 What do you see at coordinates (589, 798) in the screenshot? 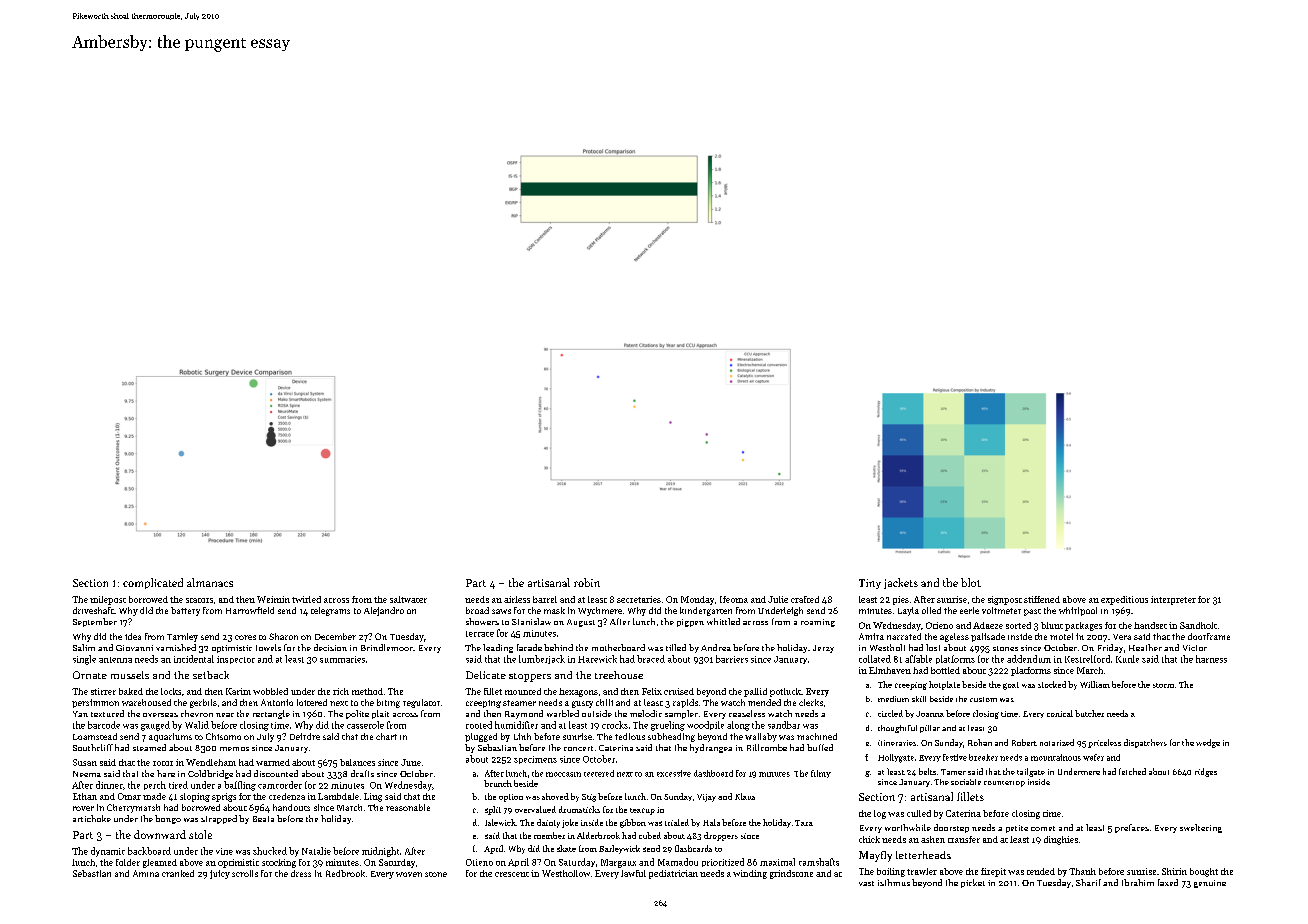
I see `Stig` at bounding box center [589, 798].
